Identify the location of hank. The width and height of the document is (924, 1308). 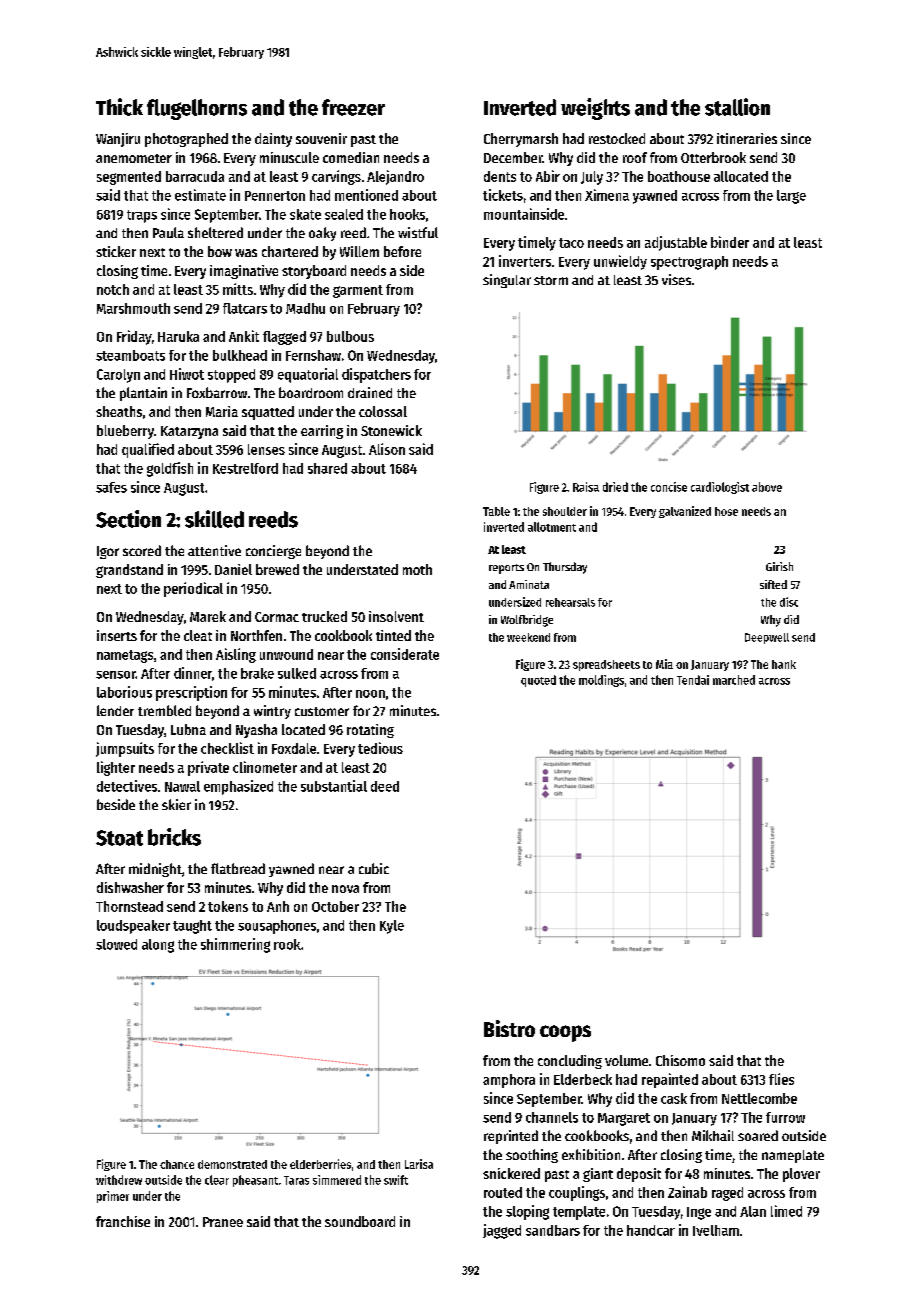
(784, 664).
